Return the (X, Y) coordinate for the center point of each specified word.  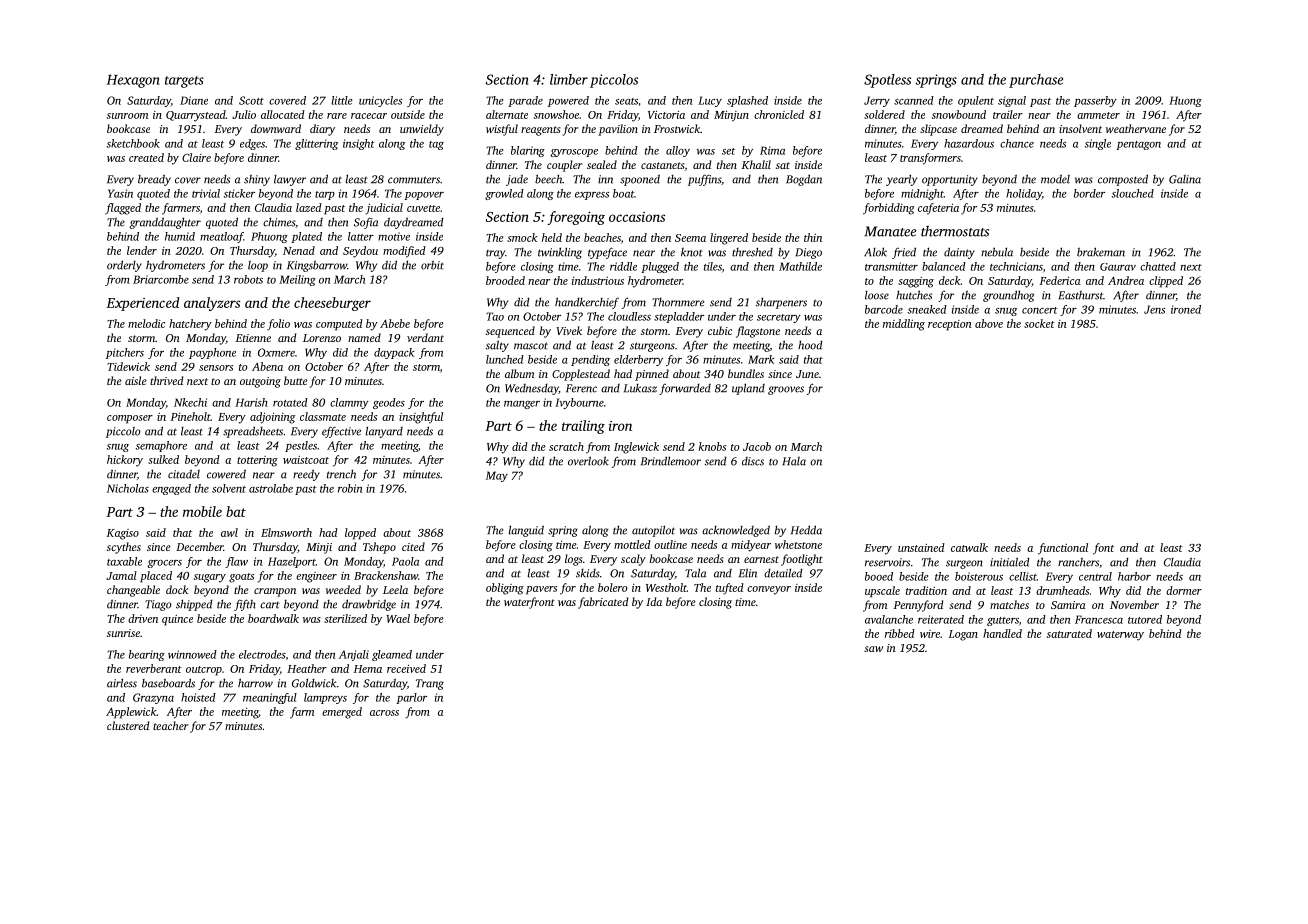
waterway (1120, 636)
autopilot (653, 531)
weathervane (1136, 128)
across (384, 713)
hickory (125, 461)
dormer (1184, 590)
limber (569, 79)
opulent (976, 101)
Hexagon (133, 81)
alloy (678, 151)
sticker (239, 193)
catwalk (969, 547)
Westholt (666, 587)
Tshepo (379, 548)
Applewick (131, 713)
